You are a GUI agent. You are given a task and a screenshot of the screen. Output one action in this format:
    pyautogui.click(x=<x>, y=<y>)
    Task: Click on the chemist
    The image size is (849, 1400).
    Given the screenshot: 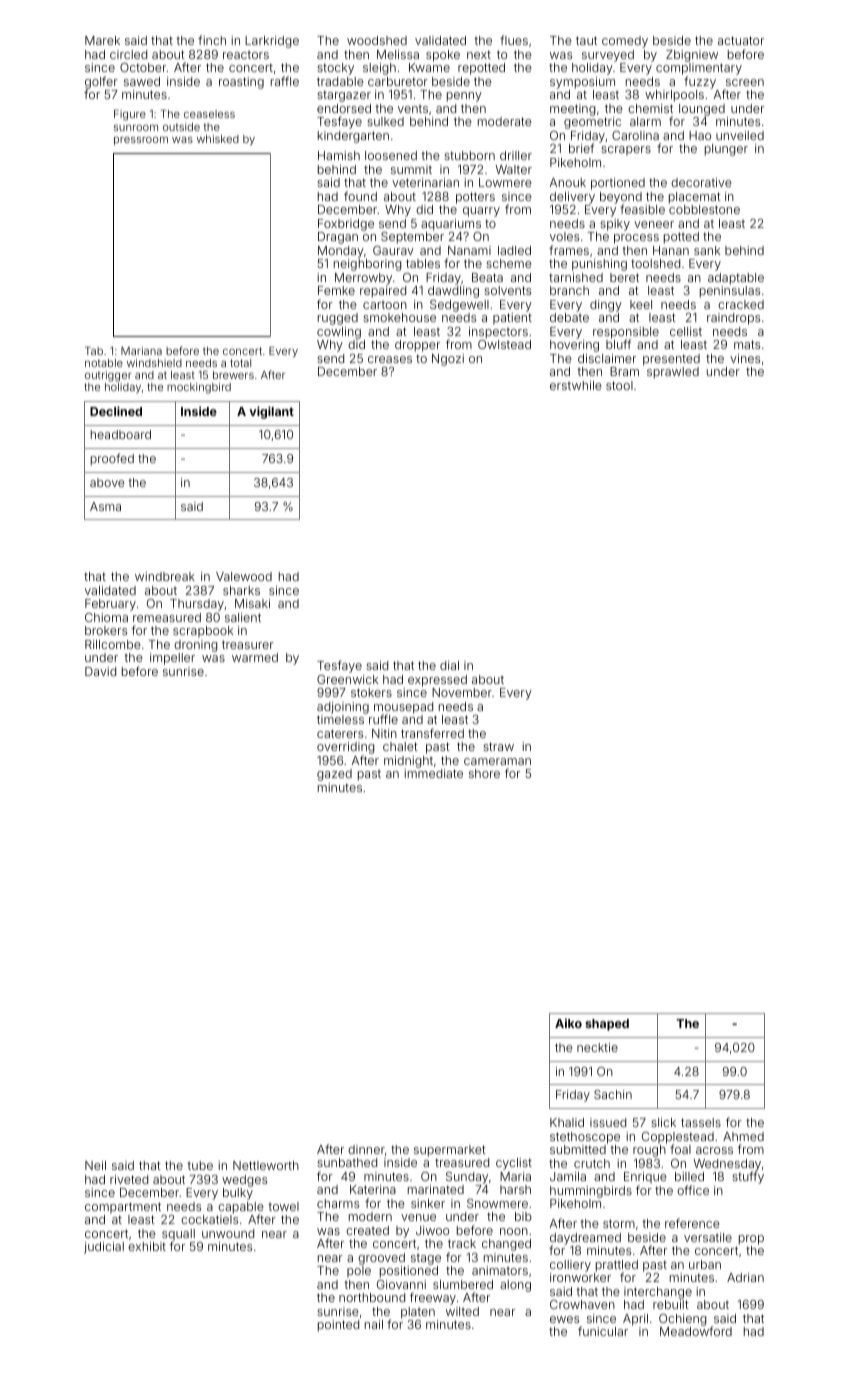 What is the action you would take?
    pyautogui.click(x=650, y=108)
